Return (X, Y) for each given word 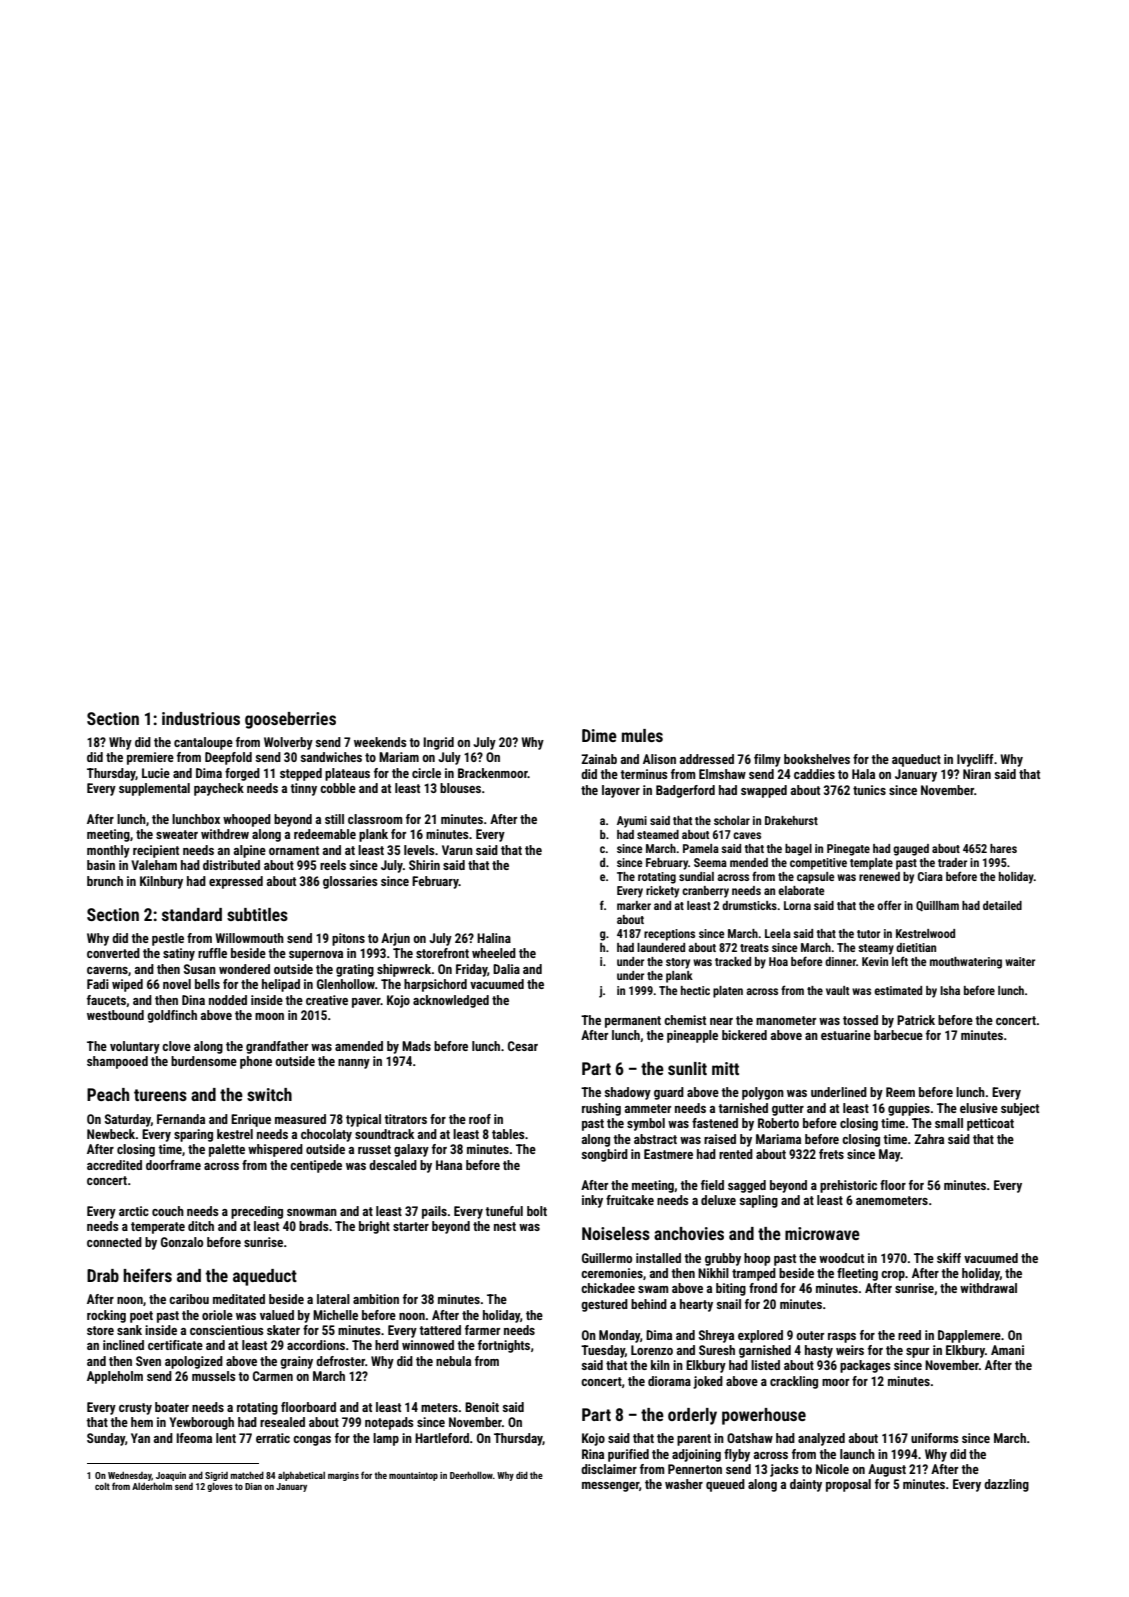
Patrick (916, 1020)
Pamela (701, 848)
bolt (537, 1211)
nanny (354, 1064)
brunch (105, 881)
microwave (822, 1233)
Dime (599, 735)
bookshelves (817, 759)
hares (1003, 848)
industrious (201, 718)
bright (374, 1227)
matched (247, 1475)
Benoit (482, 1407)
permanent (633, 1022)
